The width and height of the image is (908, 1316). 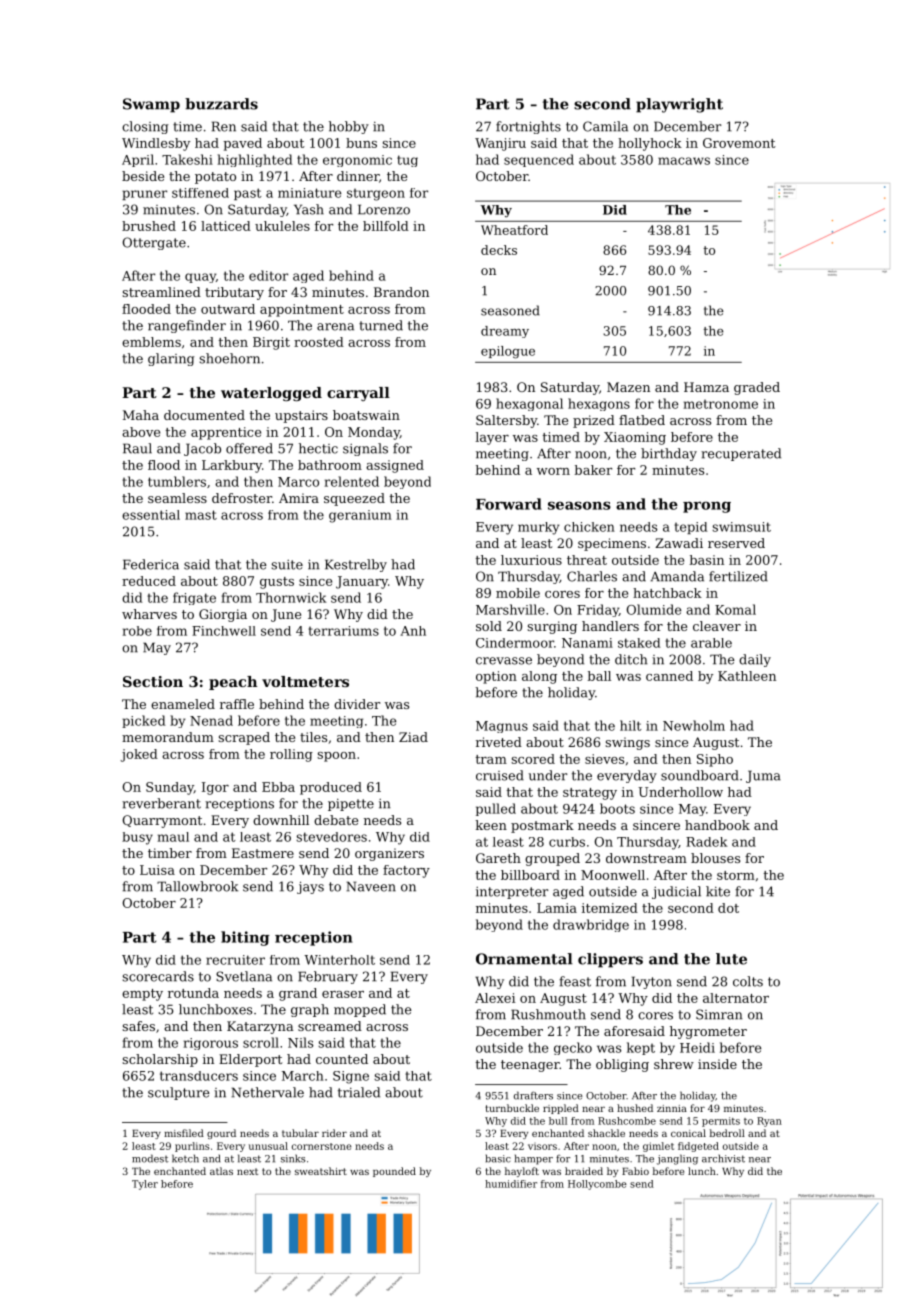 I want to click on latticed, so click(x=226, y=226).
